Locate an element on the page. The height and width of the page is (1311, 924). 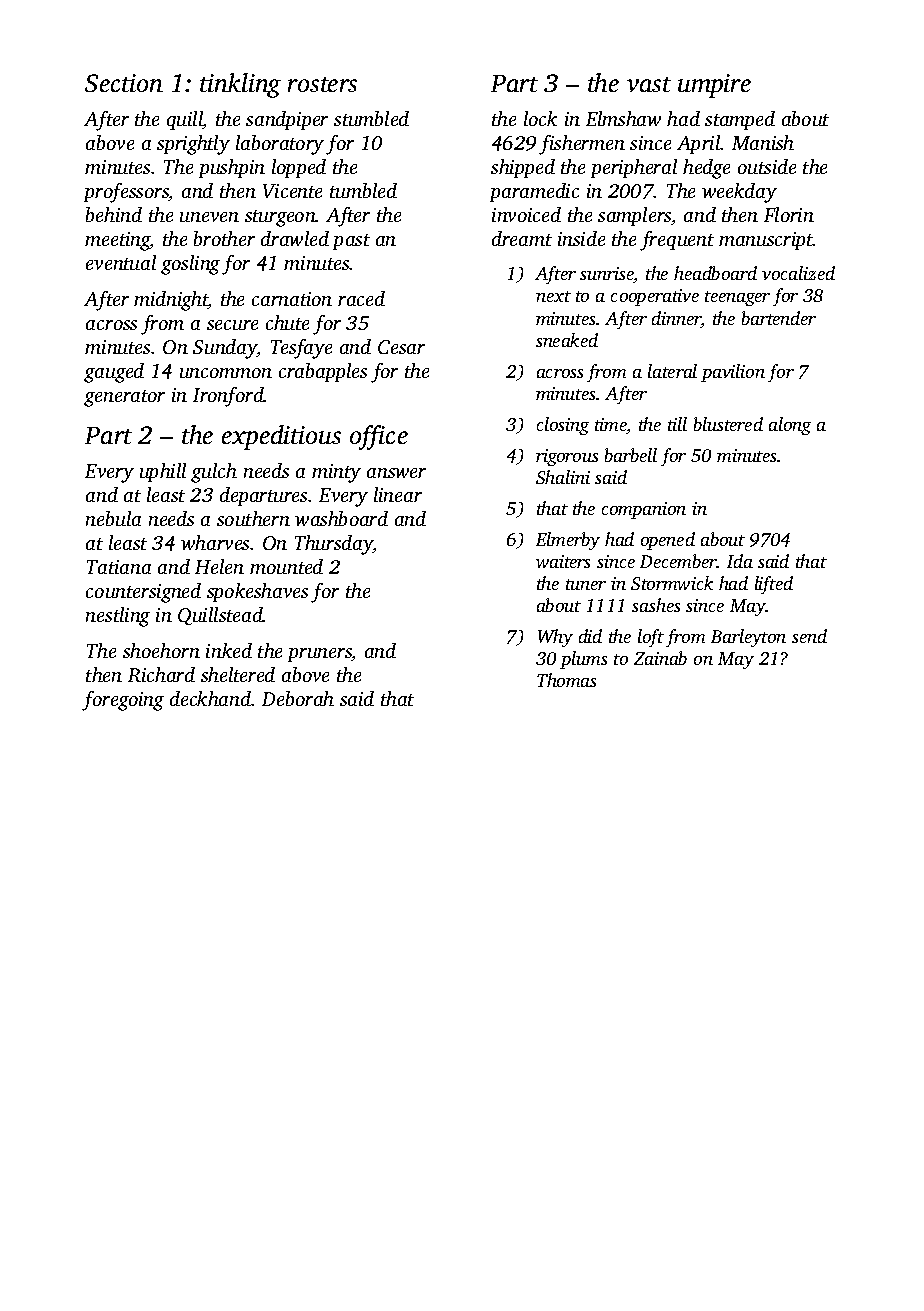
Cesar is located at coordinates (401, 347).
